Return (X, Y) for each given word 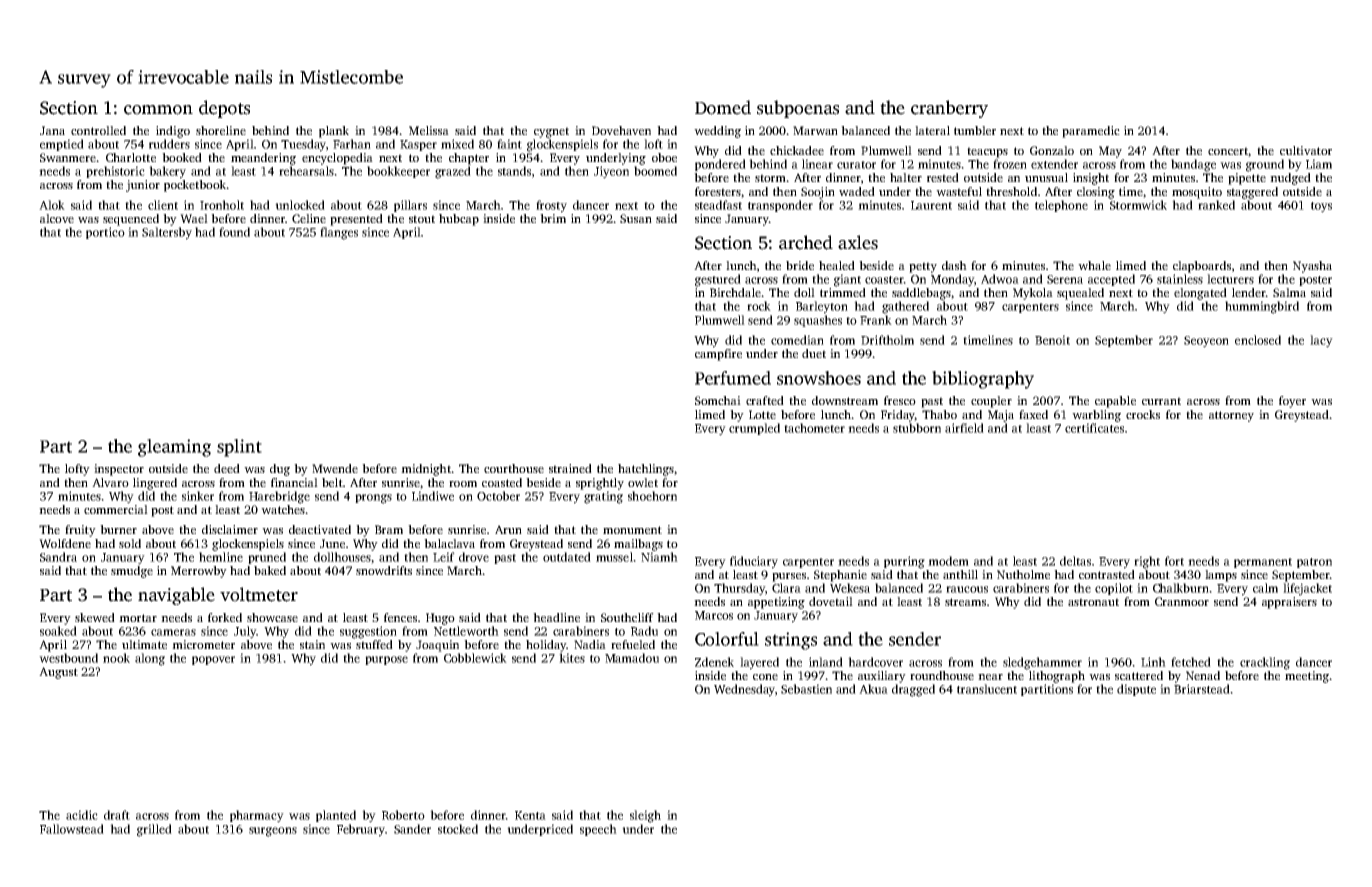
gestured (718, 280)
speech (598, 830)
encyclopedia (337, 159)
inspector (119, 470)
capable (1115, 402)
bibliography (983, 380)
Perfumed (733, 378)
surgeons (273, 832)
